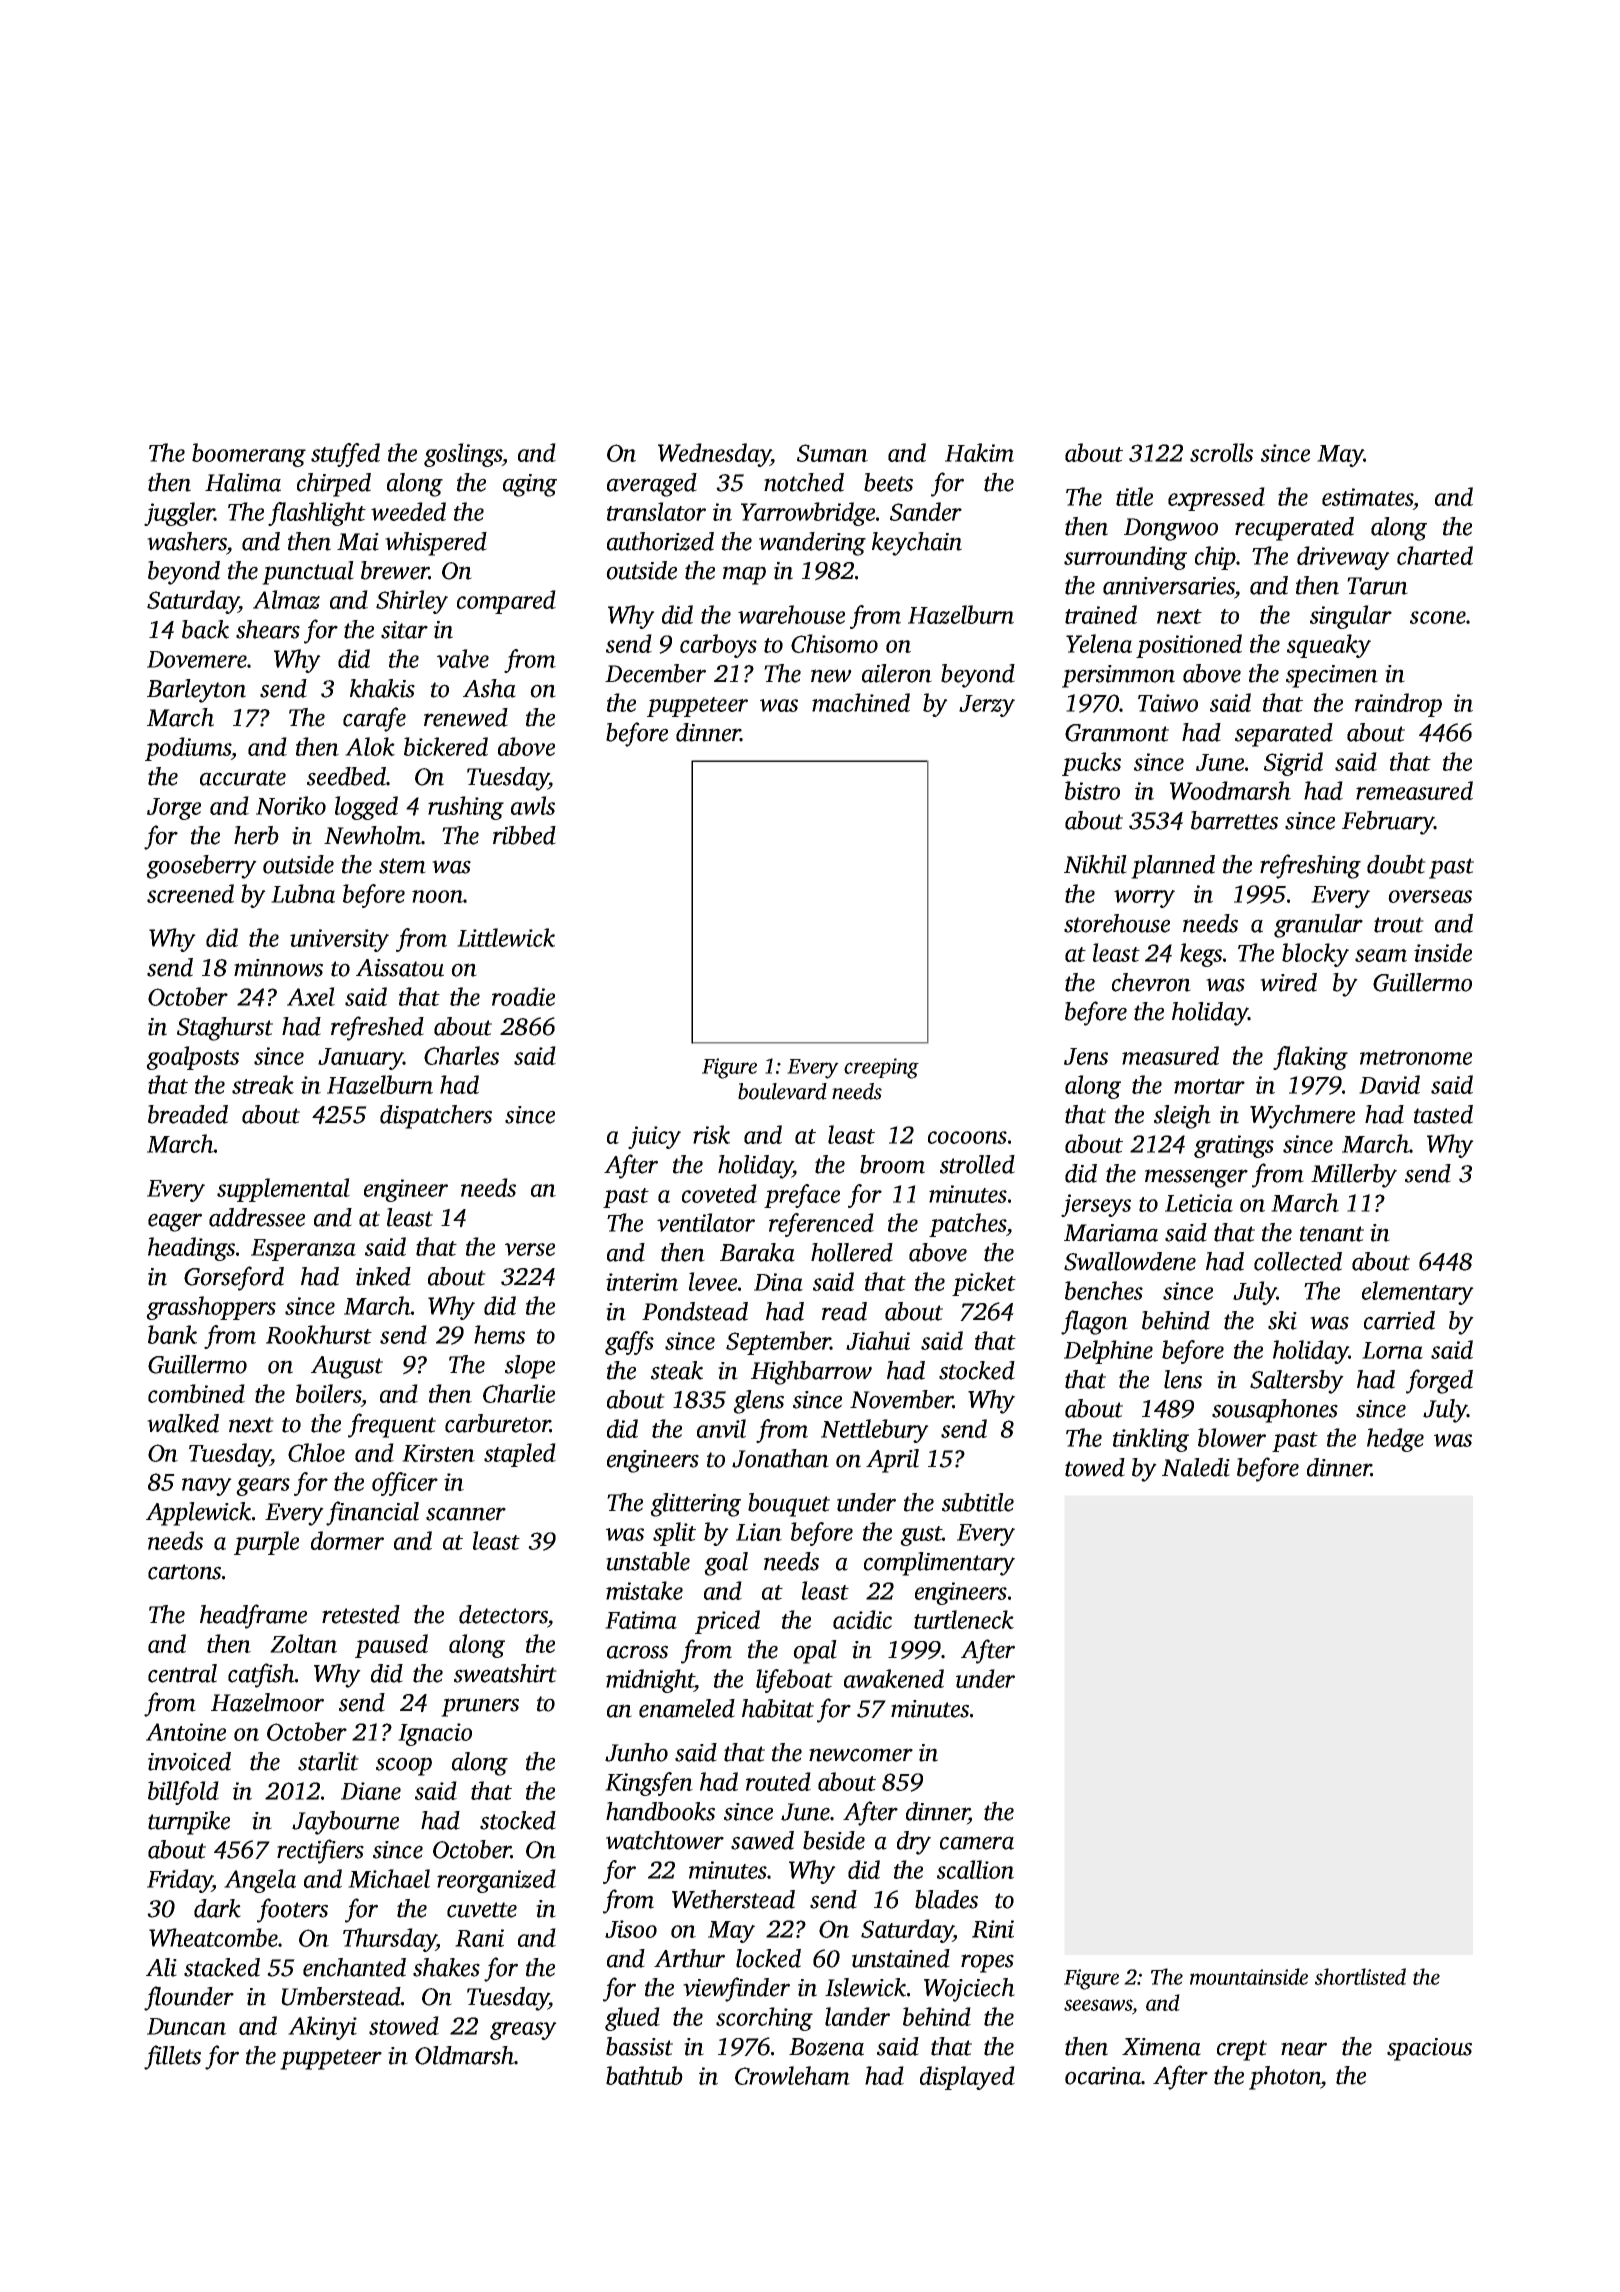 This screenshot has height=2292, width=1620. I want to click on metronome, so click(1416, 1057).
